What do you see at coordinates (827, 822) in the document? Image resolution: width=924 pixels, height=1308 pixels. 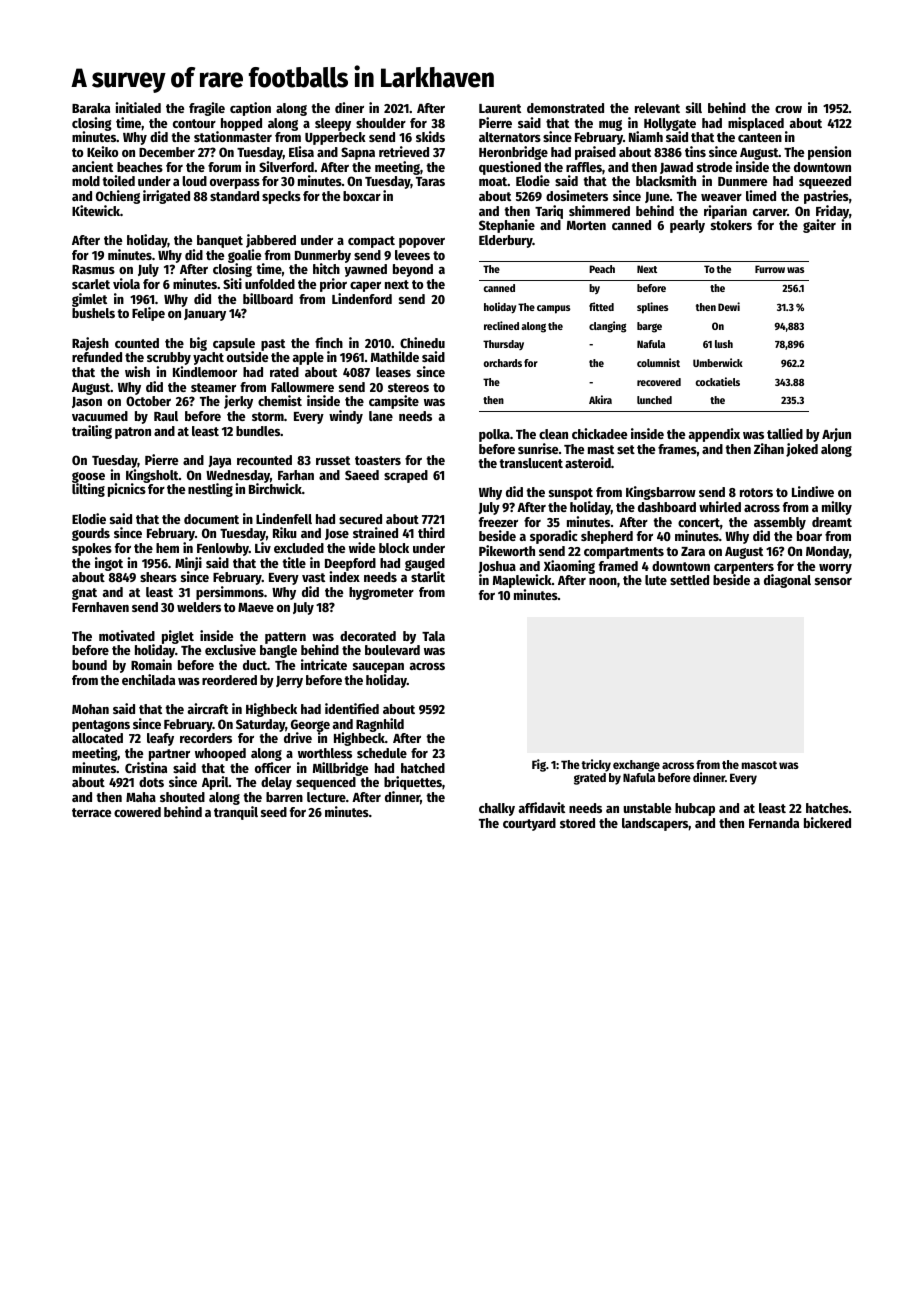 I see `bickered` at bounding box center [827, 822].
